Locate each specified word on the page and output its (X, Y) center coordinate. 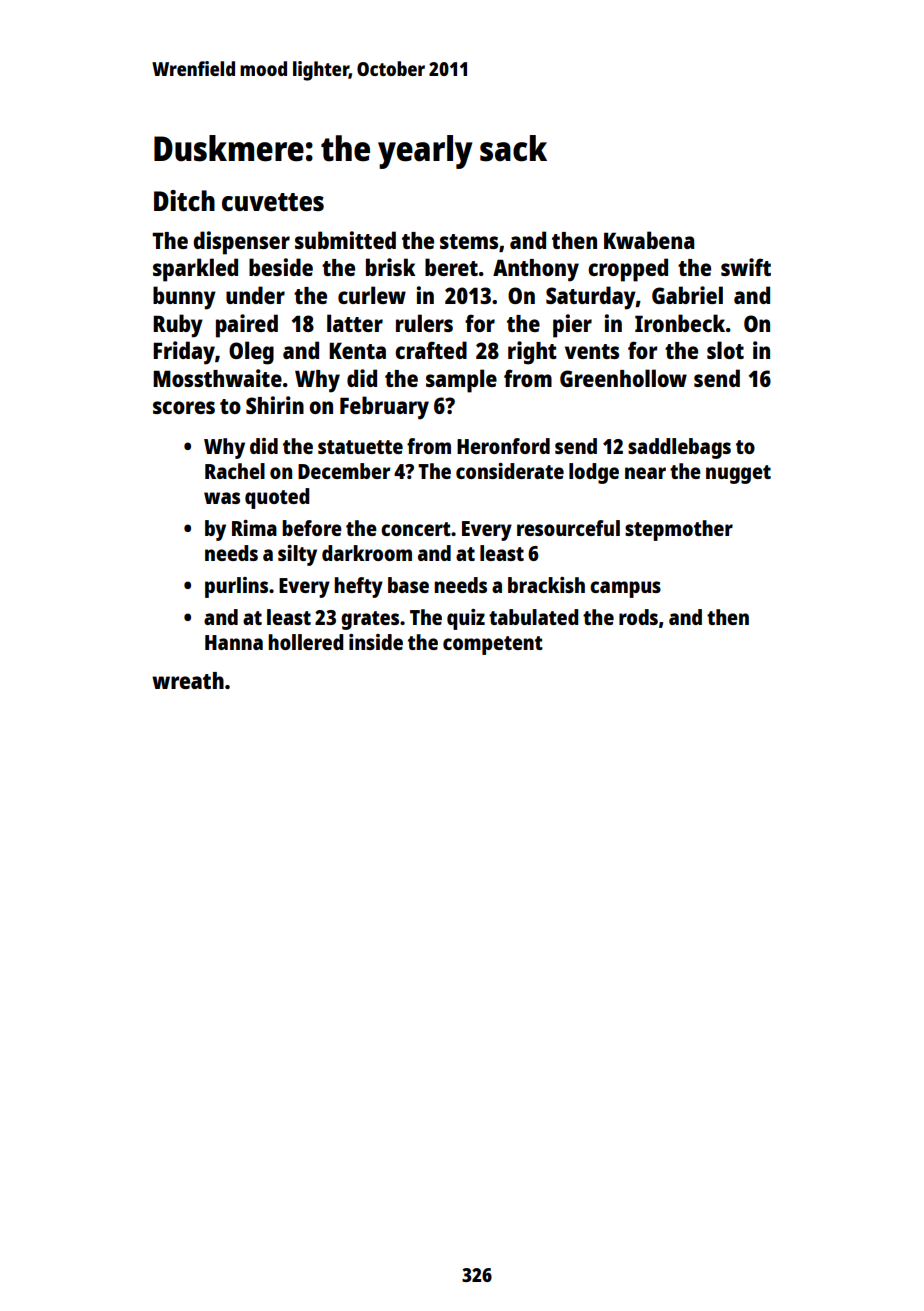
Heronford (503, 446)
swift (746, 267)
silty (297, 555)
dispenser (241, 243)
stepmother (679, 530)
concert (416, 529)
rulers (424, 323)
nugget (738, 474)
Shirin (275, 405)
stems (469, 241)
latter (355, 323)
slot (725, 350)
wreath (188, 680)
